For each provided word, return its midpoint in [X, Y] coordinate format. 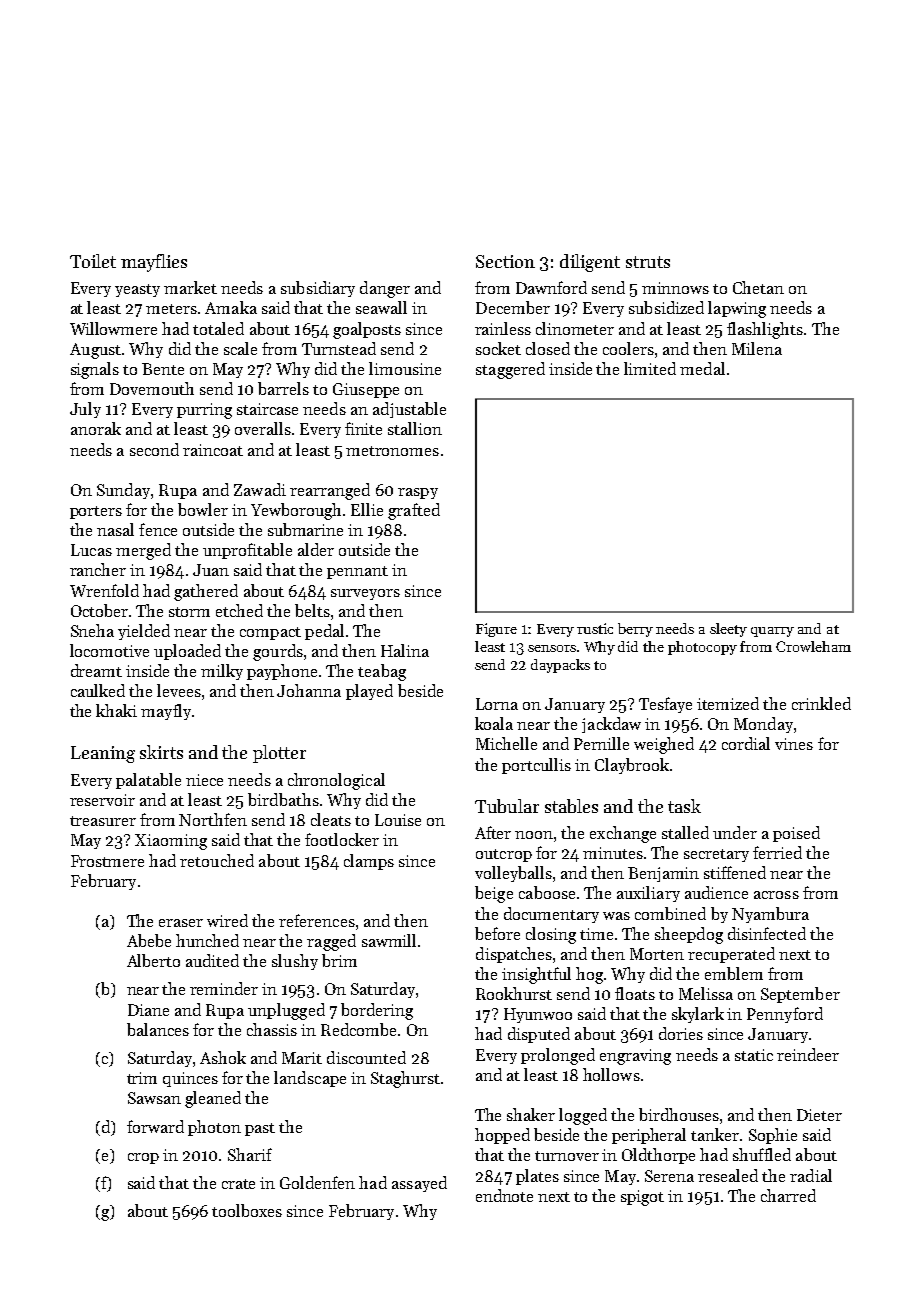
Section [505, 261]
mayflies [154, 263]
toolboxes [247, 1210]
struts [648, 262]
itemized [728, 703]
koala [494, 723]
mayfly [166, 712]
